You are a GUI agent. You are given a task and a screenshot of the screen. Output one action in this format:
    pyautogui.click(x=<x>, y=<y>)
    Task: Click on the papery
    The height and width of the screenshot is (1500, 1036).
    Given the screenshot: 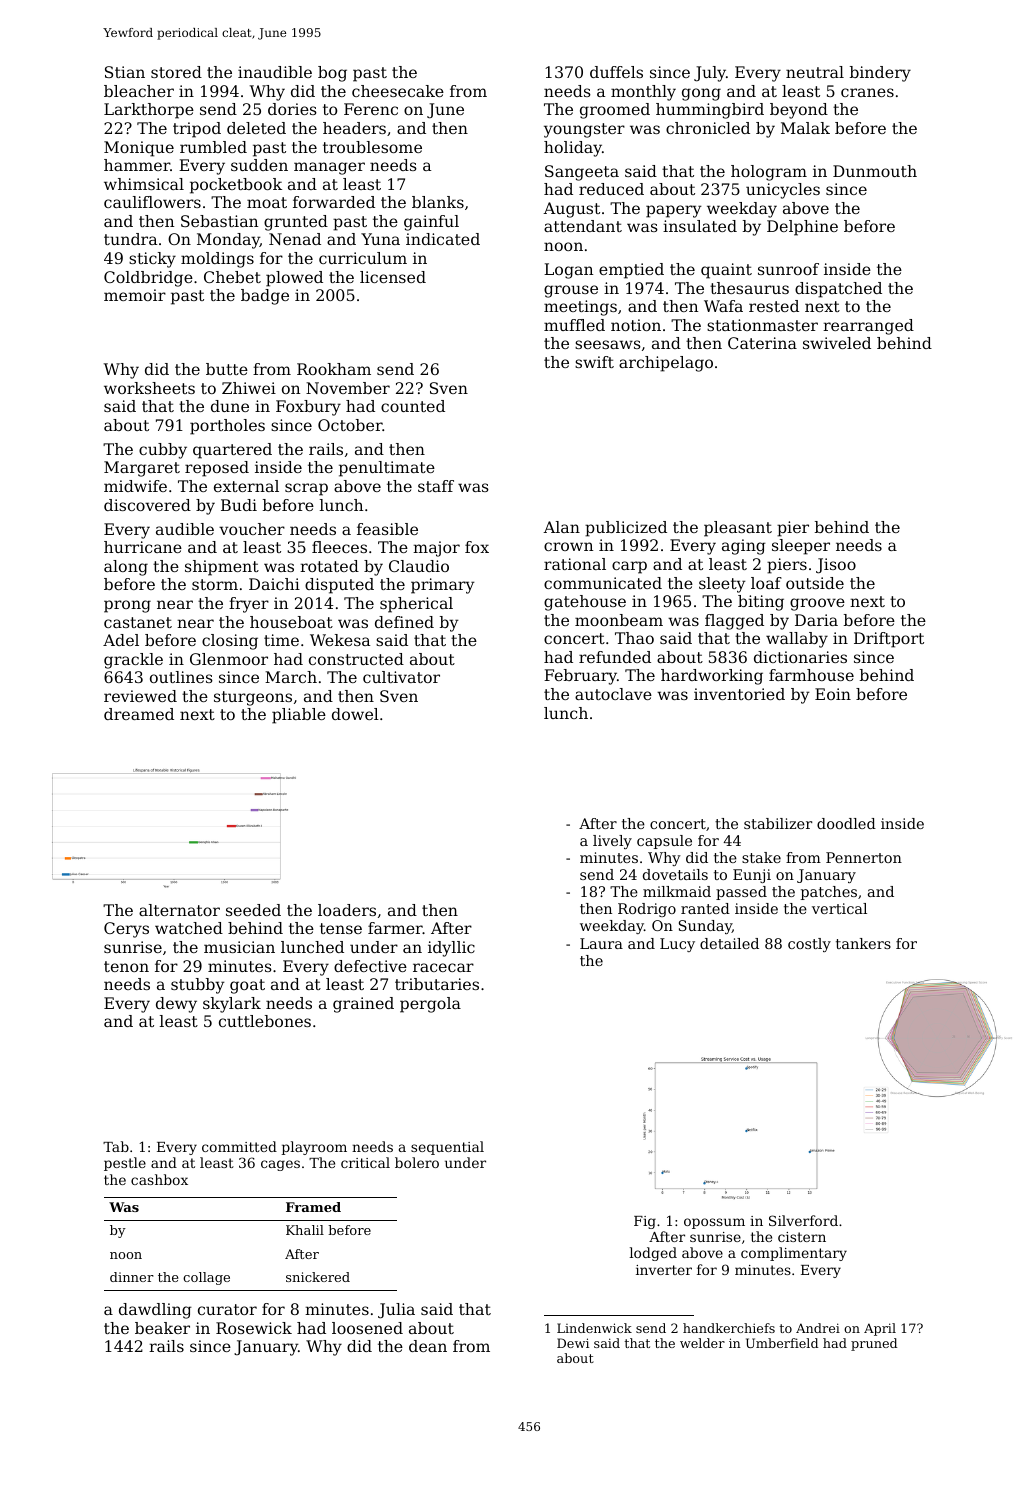 What is the action you would take?
    pyautogui.click(x=674, y=211)
